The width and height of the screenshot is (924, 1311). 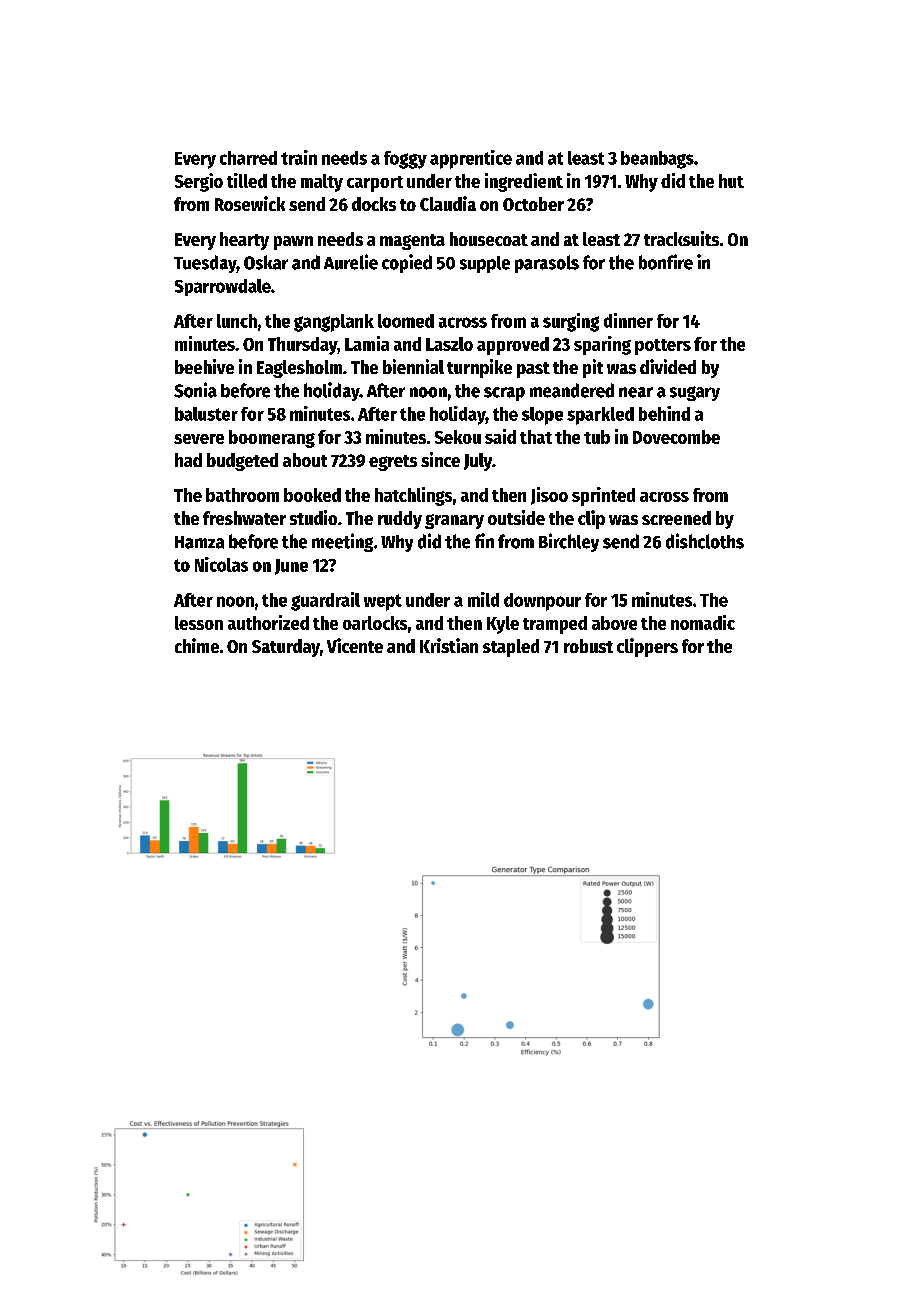 I want to click on hearty, so click(x=244, y=241).
